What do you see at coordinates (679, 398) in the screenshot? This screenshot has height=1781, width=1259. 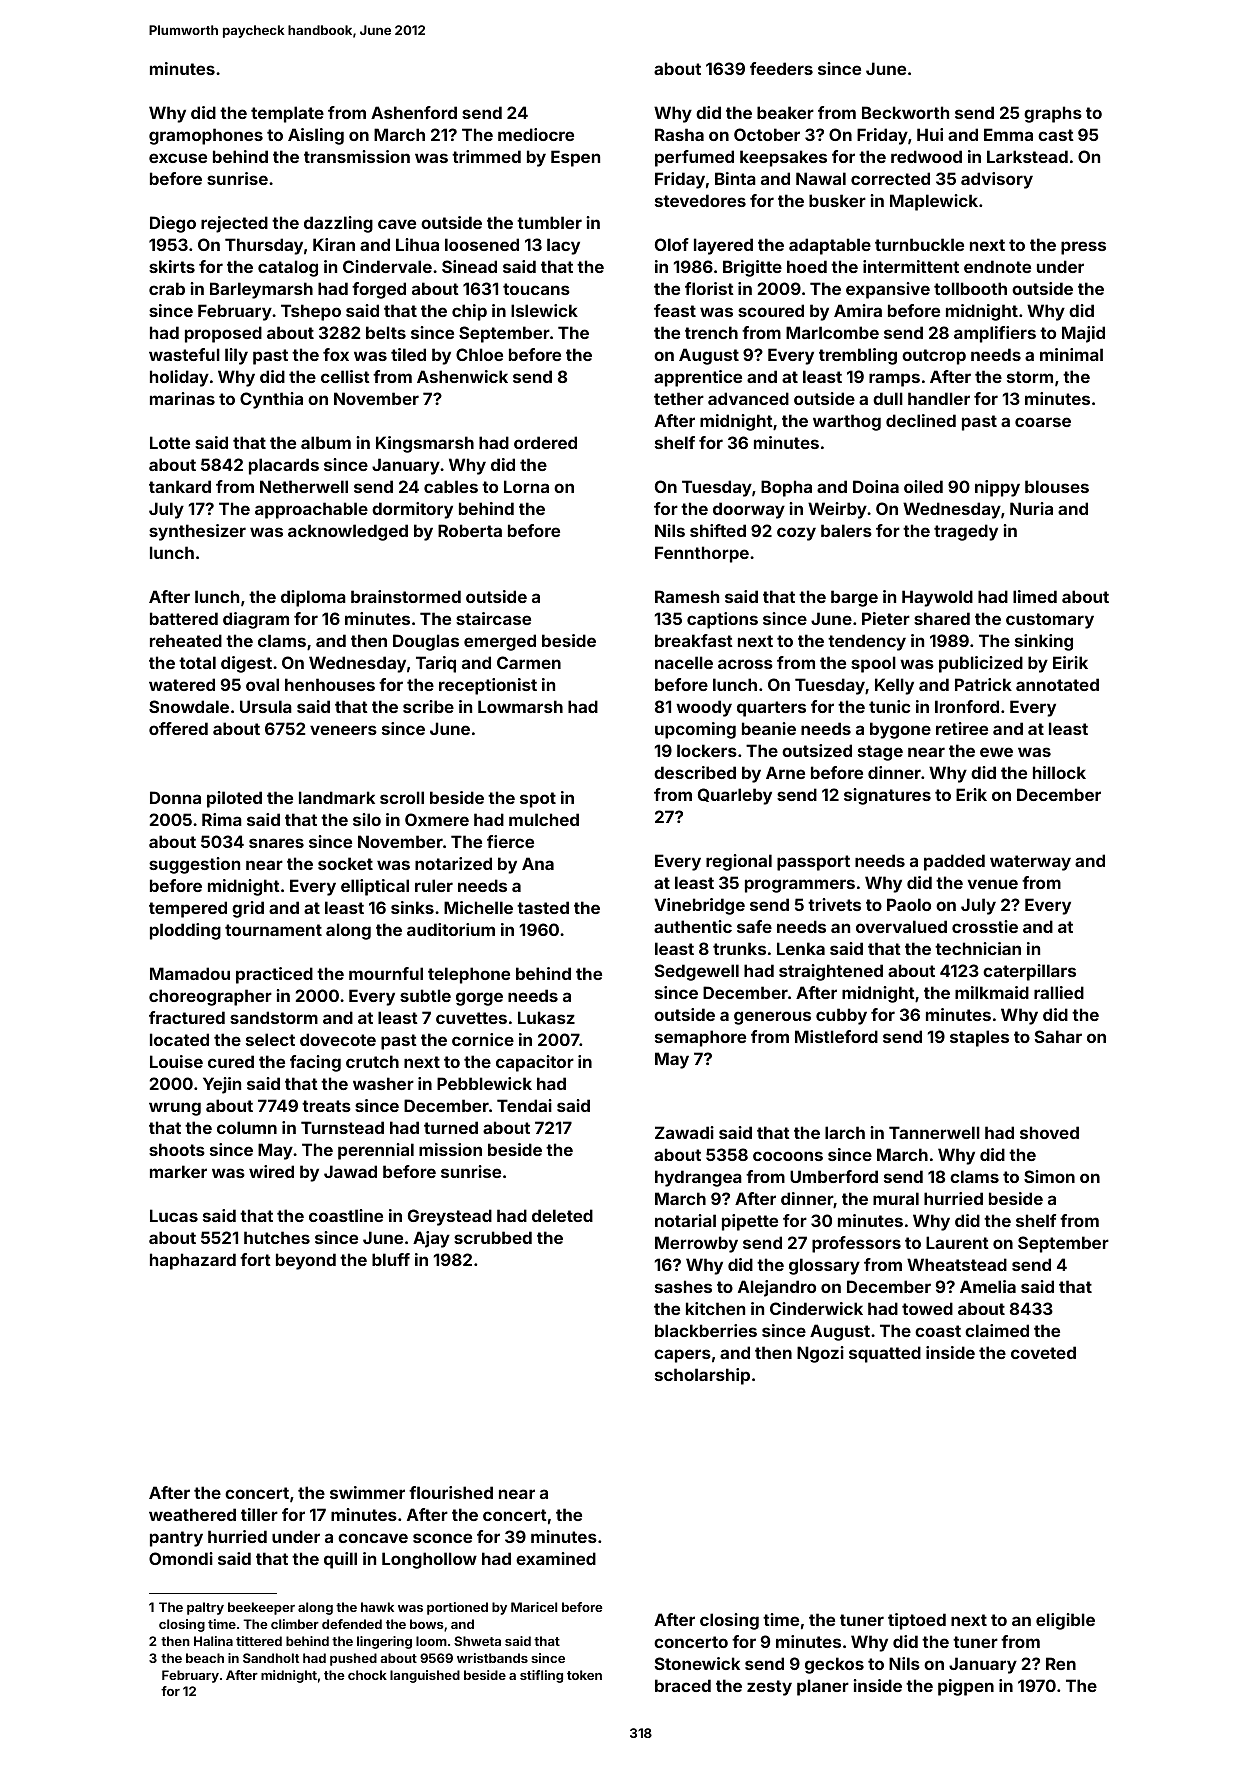 I see `tether` at bounding box center [679, 398].
